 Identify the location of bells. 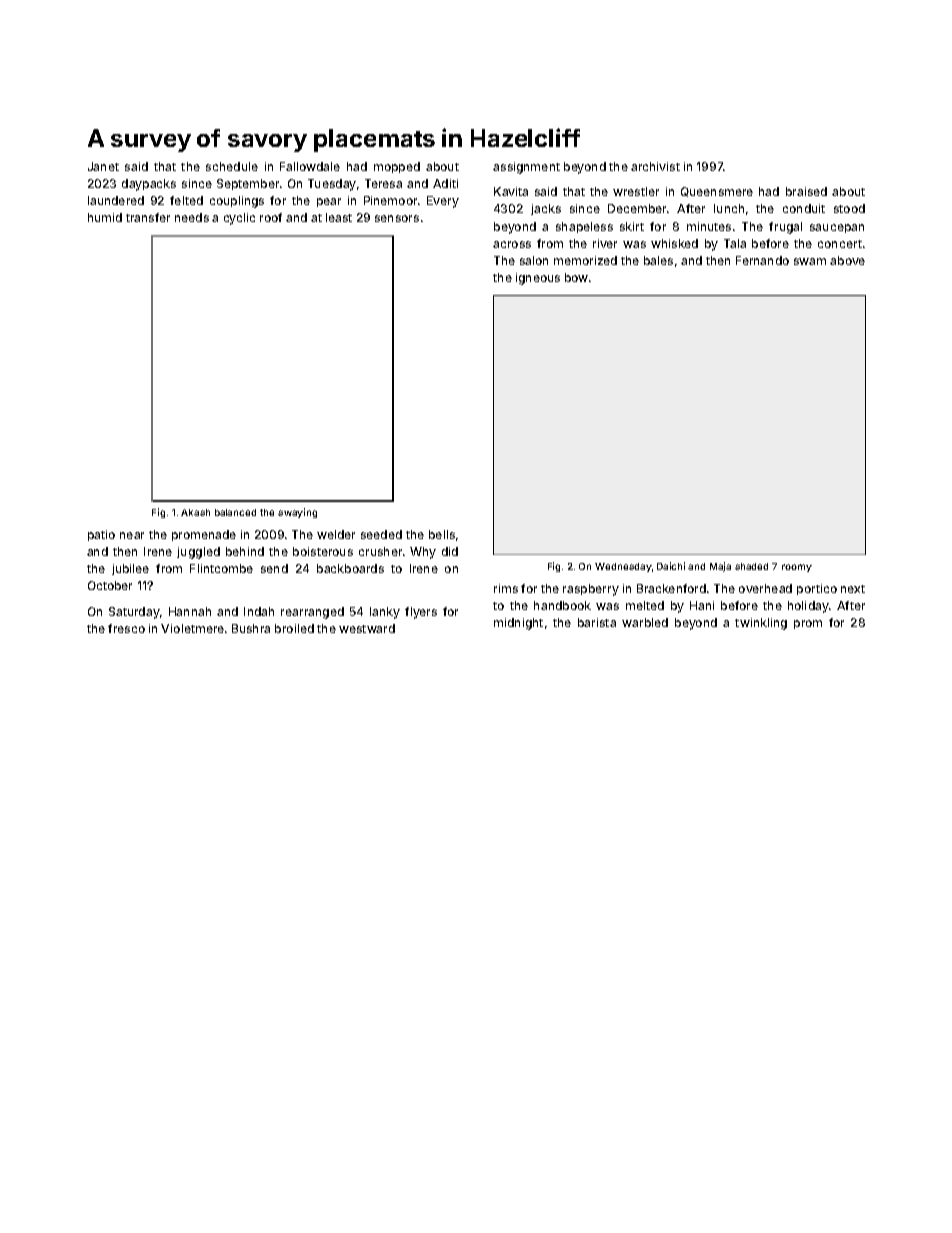
(442, 534).
